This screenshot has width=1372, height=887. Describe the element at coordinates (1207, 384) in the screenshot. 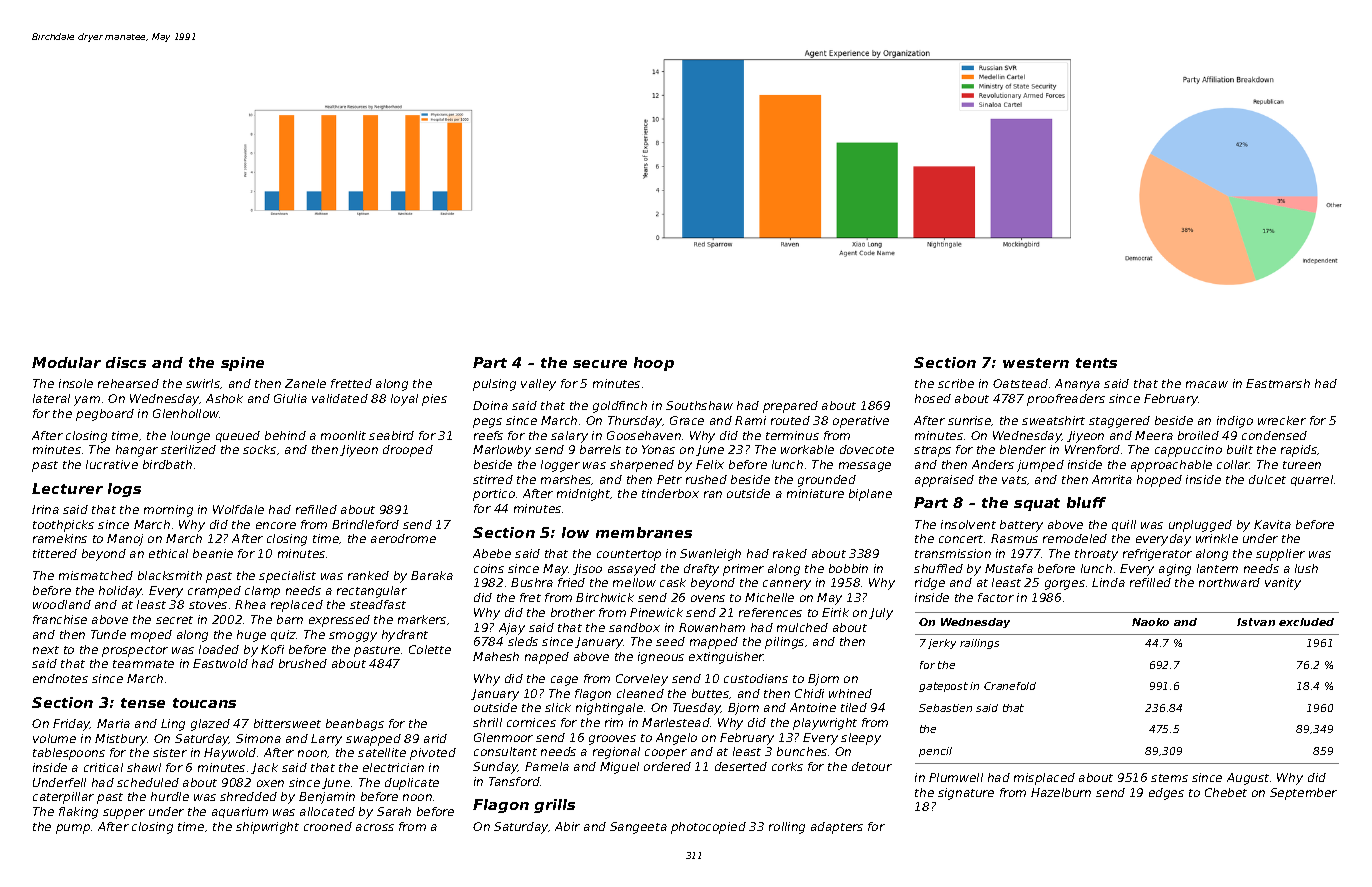

I see `macaw` at that location.
